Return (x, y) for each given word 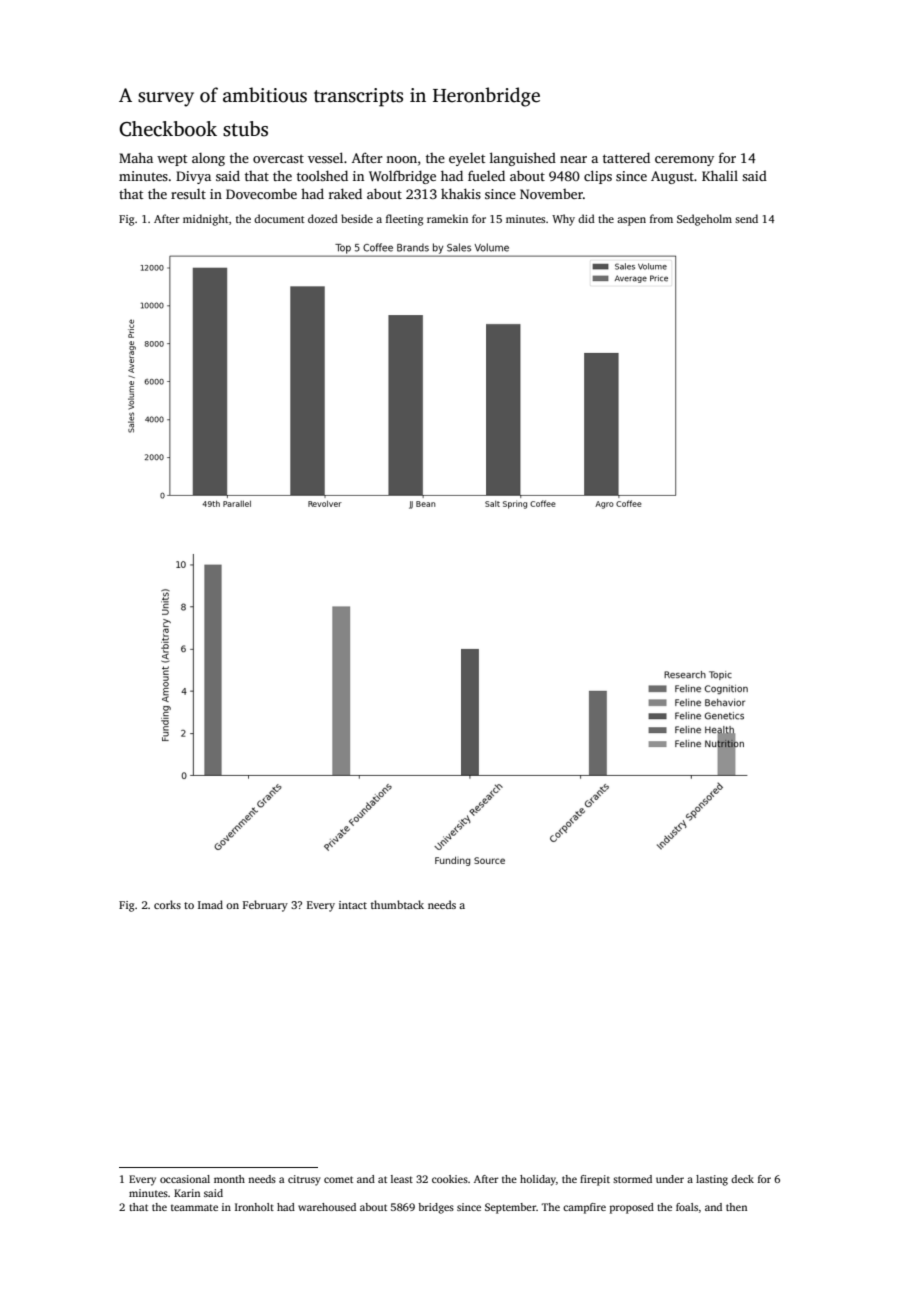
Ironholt (254, 1207)
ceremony (684, 161)
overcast (278, 158)
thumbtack (397, 904)
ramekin (447, 218)
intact (353, 905)
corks (167, 904)
